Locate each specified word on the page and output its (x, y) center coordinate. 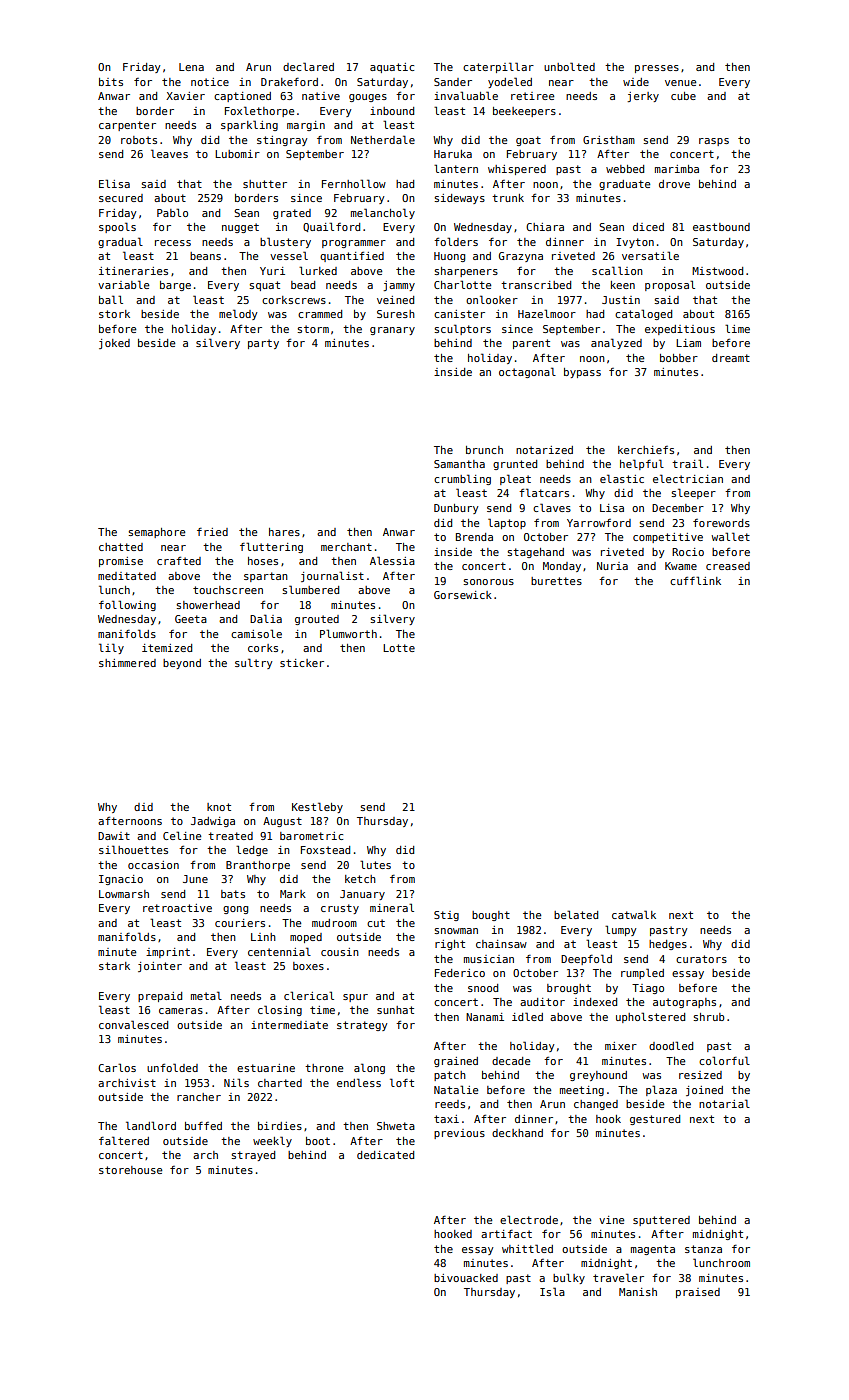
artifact (506, 1233)
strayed (253, 1156)
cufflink (695, 580)
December (678, 508)
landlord (151, 1125)
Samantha (459, 464)
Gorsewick (463, 595)
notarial (724, 1103)
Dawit (114, 836)
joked (114, 344)
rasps (714, 142)
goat (528, 141)
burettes (556, 581)
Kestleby (317, 807)
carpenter (127, 126)
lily (111, 648)
